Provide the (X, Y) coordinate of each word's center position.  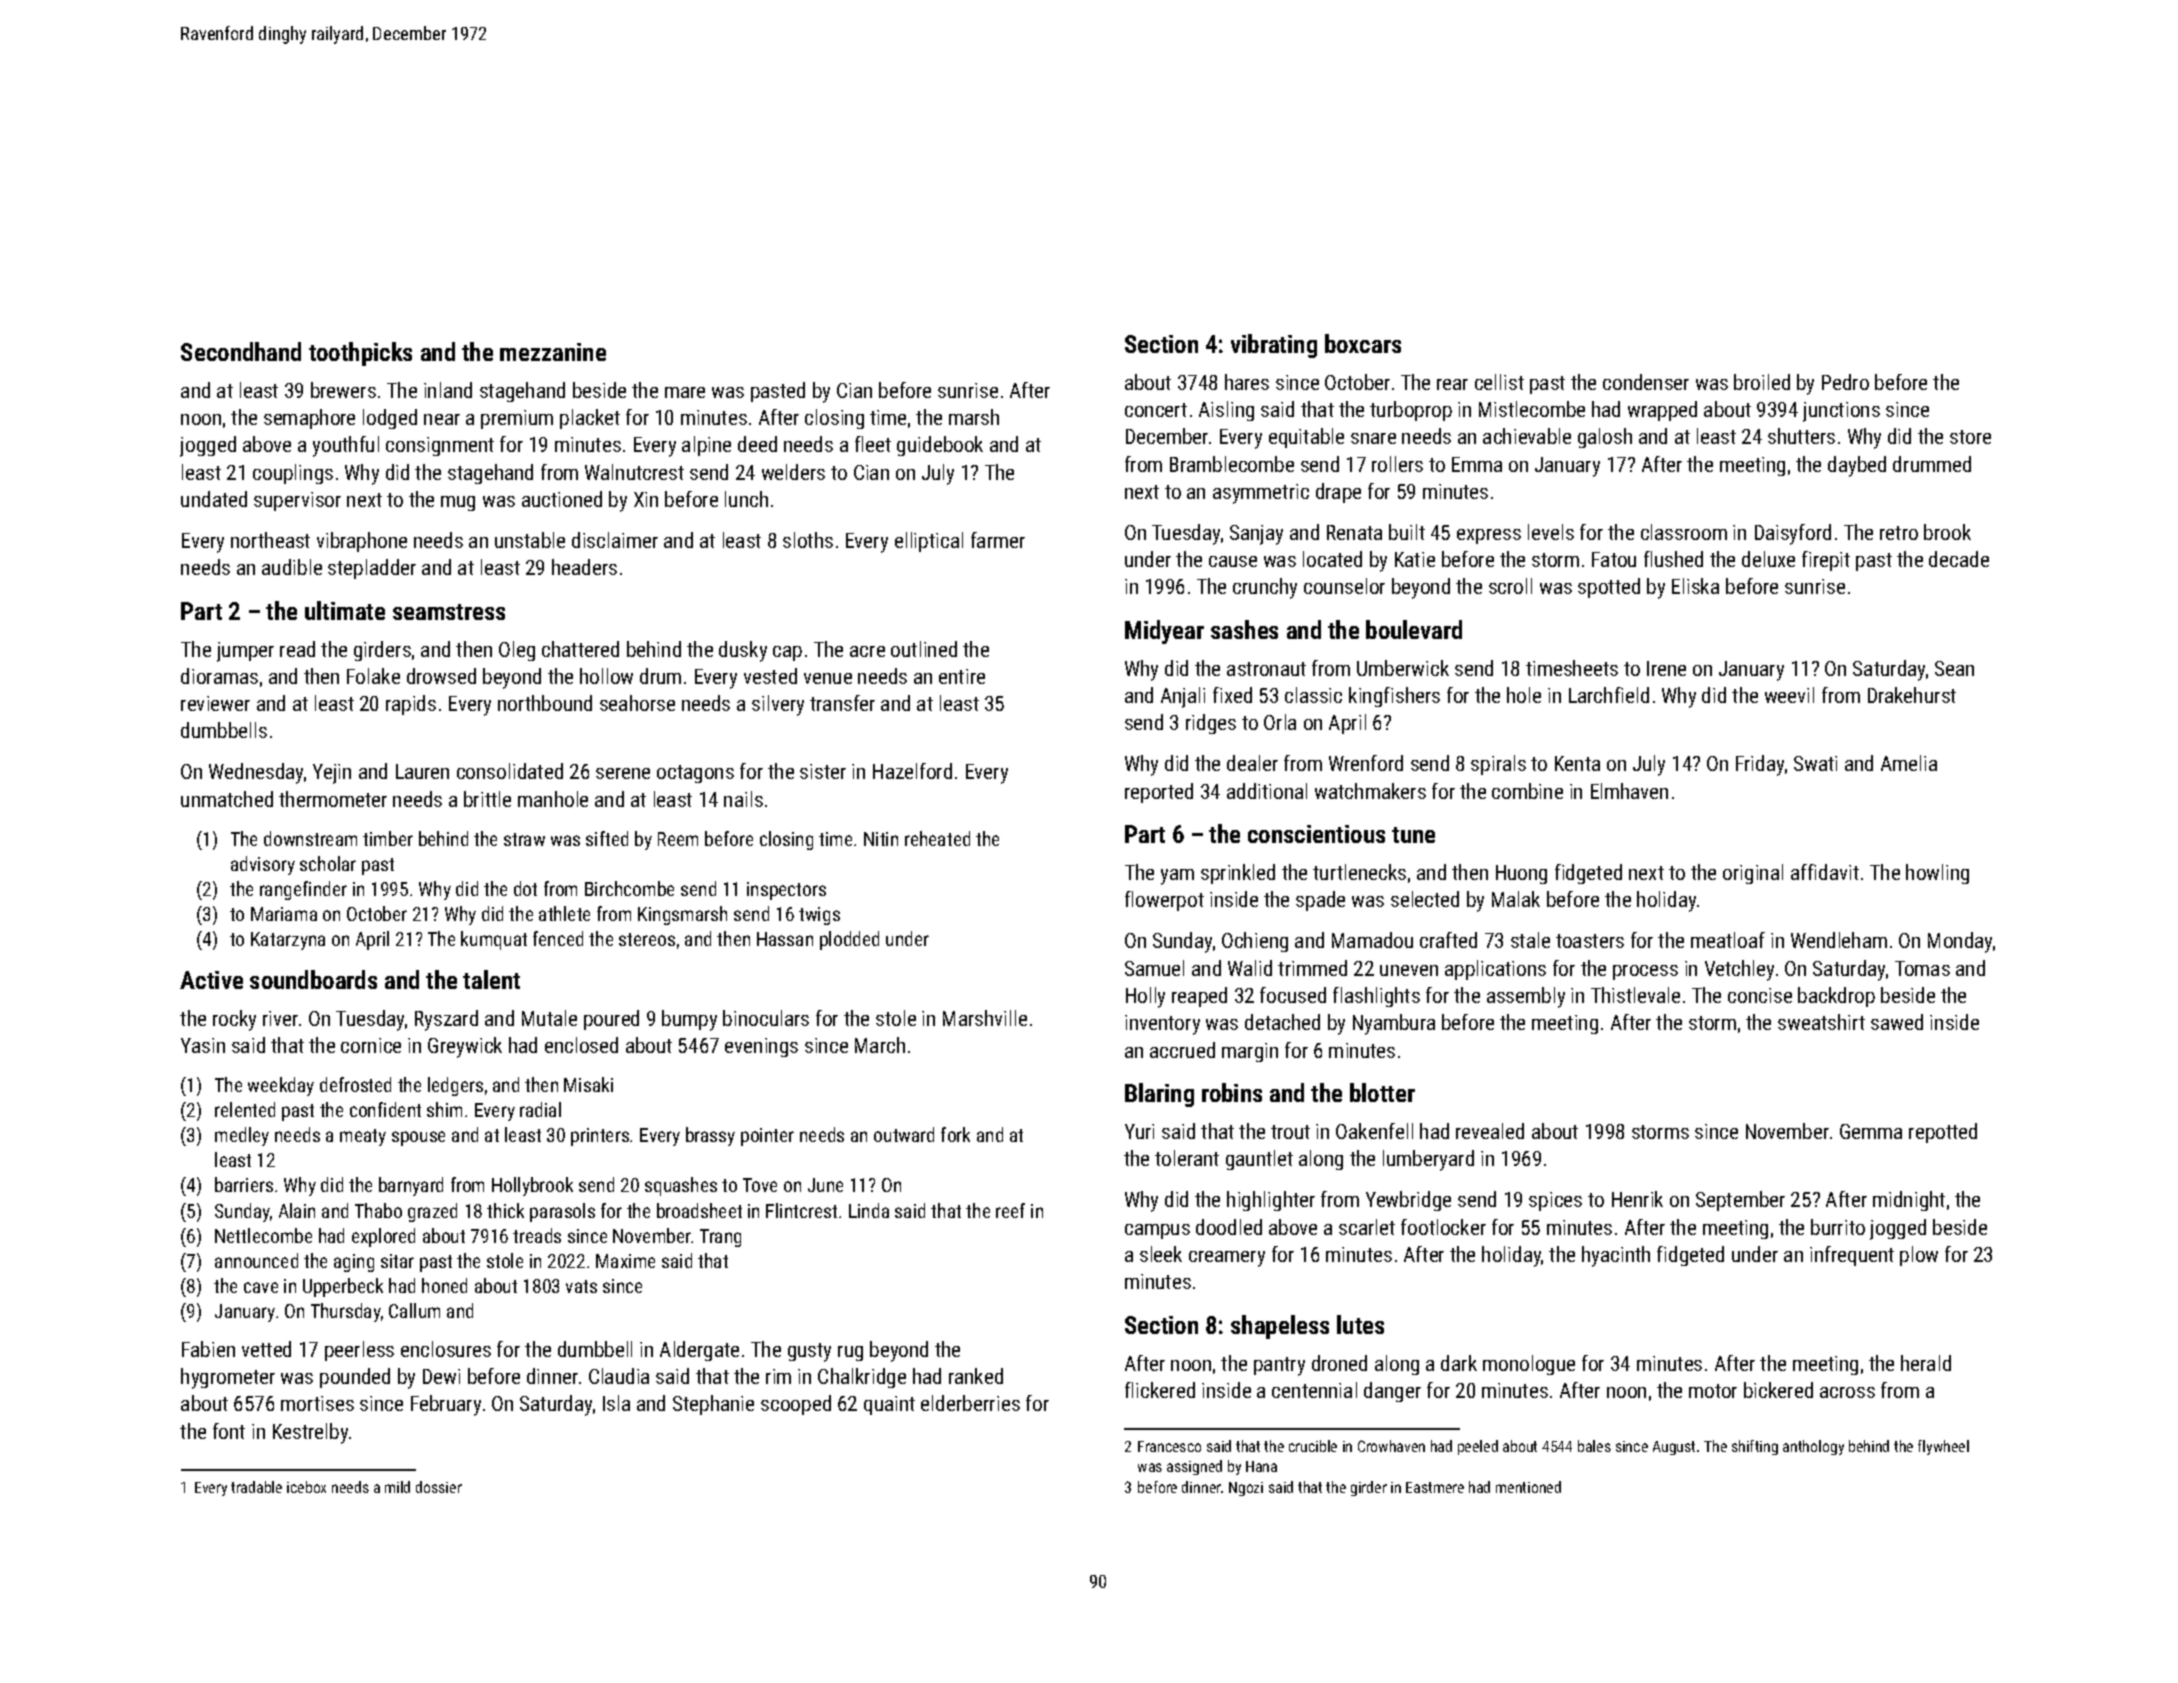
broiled (1762, 382)
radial (540, 1109)
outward (904, 1134)
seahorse (637, 703)
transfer (842, 703)
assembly (1526, 997)
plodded (849, 940)
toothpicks (360, 354)
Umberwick (1403, 668)
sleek (1161, 1254)
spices (1555, 1201)
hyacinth (1616, 1256)
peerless (359, 1351)
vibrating (1274, 346)
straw (524, 839)
